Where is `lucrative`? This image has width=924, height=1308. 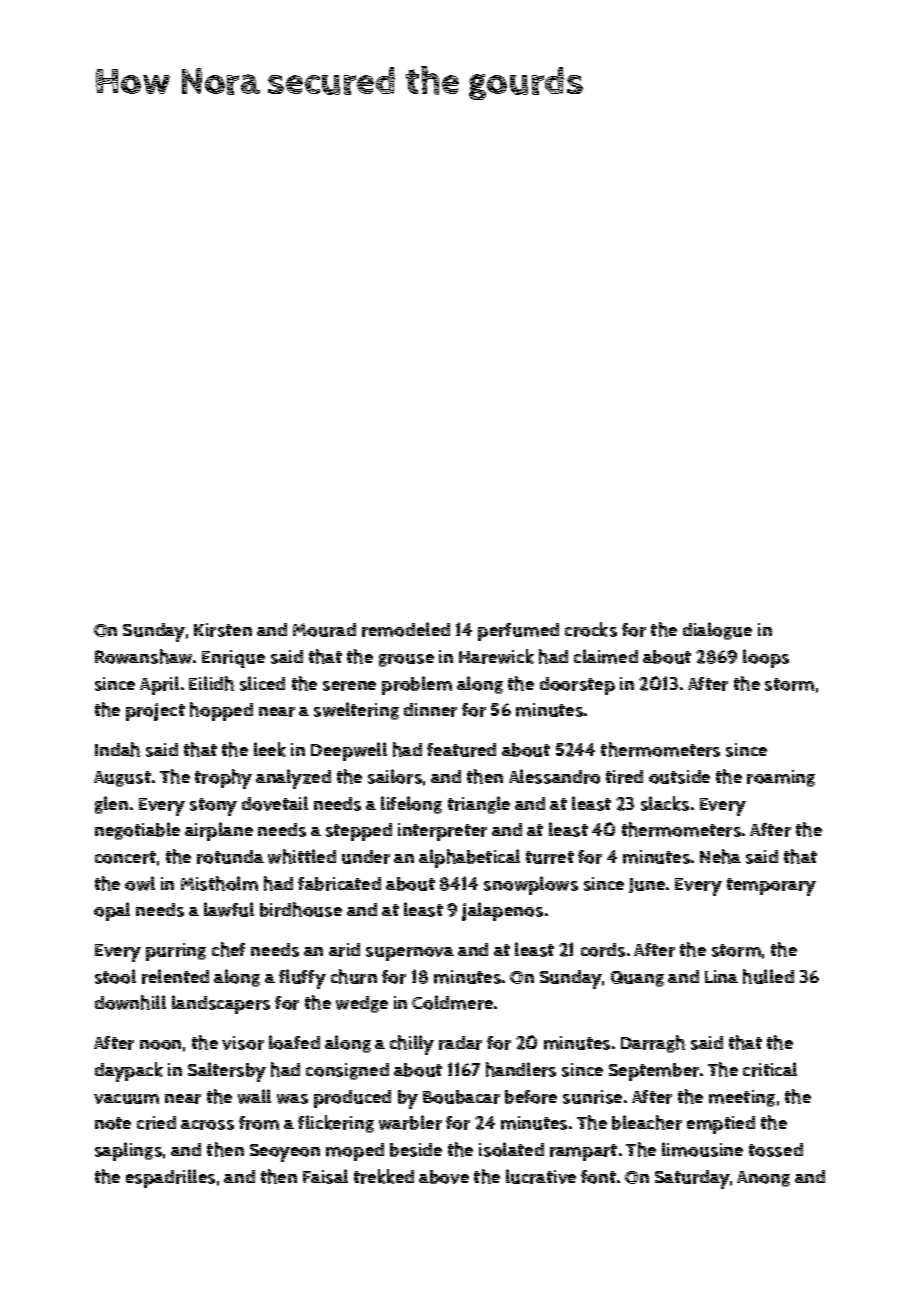
lucrative is located at coordinates (541, 1176).
